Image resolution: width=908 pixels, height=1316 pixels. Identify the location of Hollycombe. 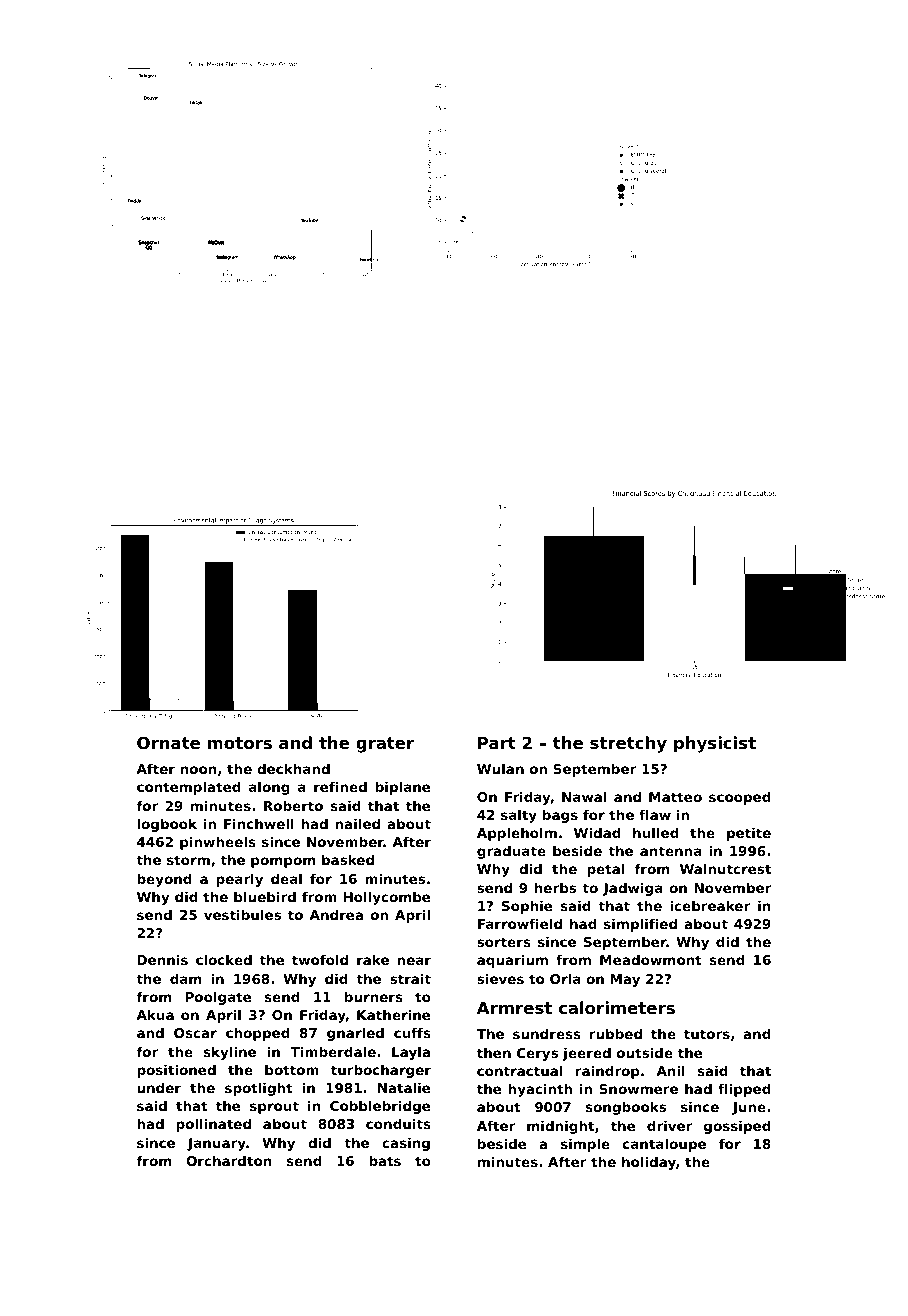
(386, 898).
